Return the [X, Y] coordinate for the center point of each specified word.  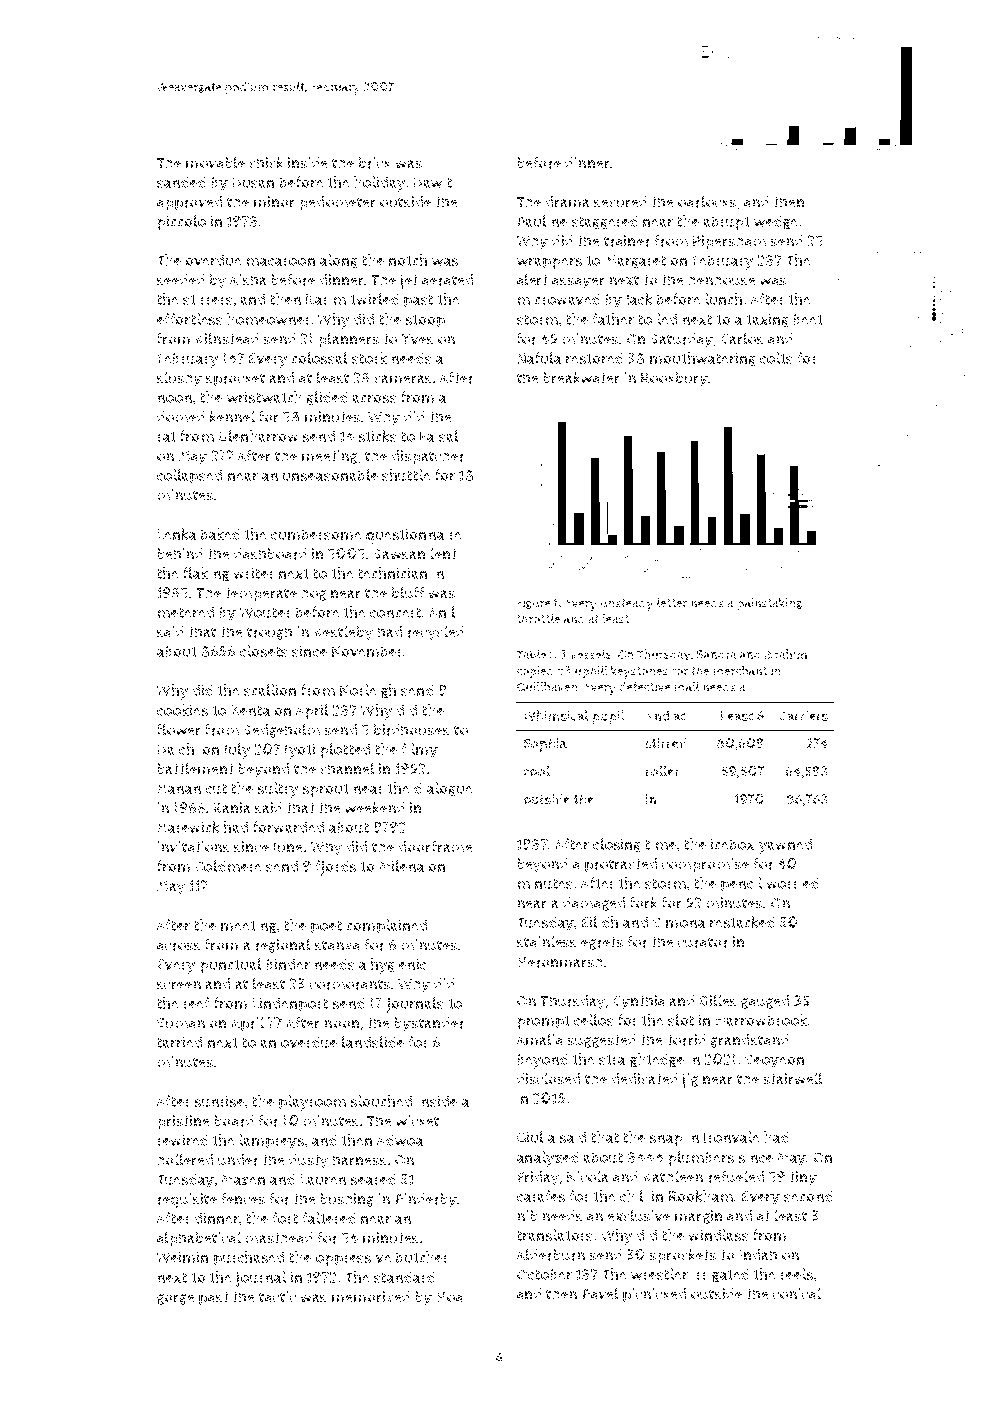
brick [375, 162]
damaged [594, 904]
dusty [309, 1162]
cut [216, 788]
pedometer [337, 204]
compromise [705, 866]
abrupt [726, 223]
